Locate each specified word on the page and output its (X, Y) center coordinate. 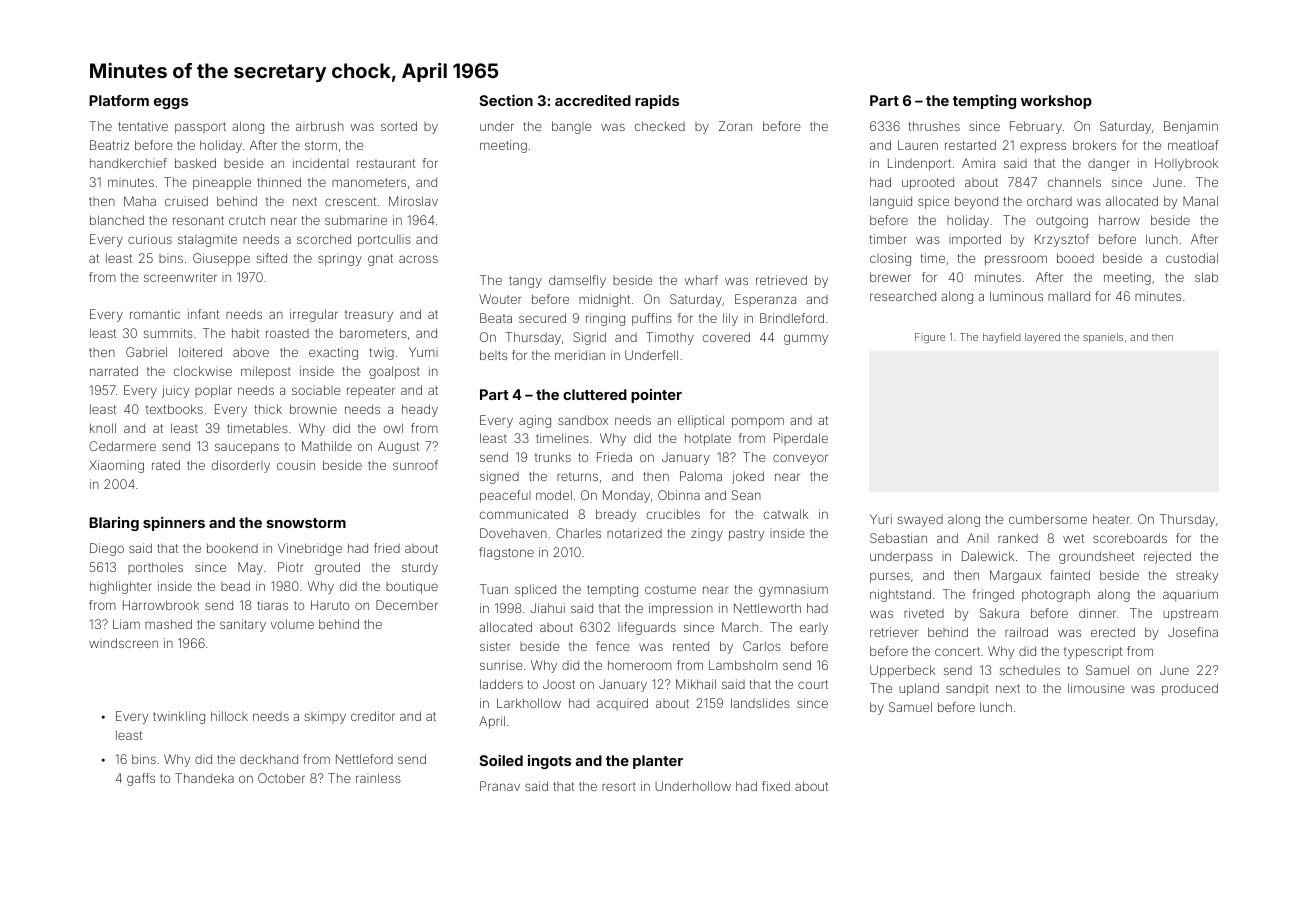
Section (506, 100)
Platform (119, 100)
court (813, 684)
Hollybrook (1186, 164)
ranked (1018, 538)
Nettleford (364, 759)
